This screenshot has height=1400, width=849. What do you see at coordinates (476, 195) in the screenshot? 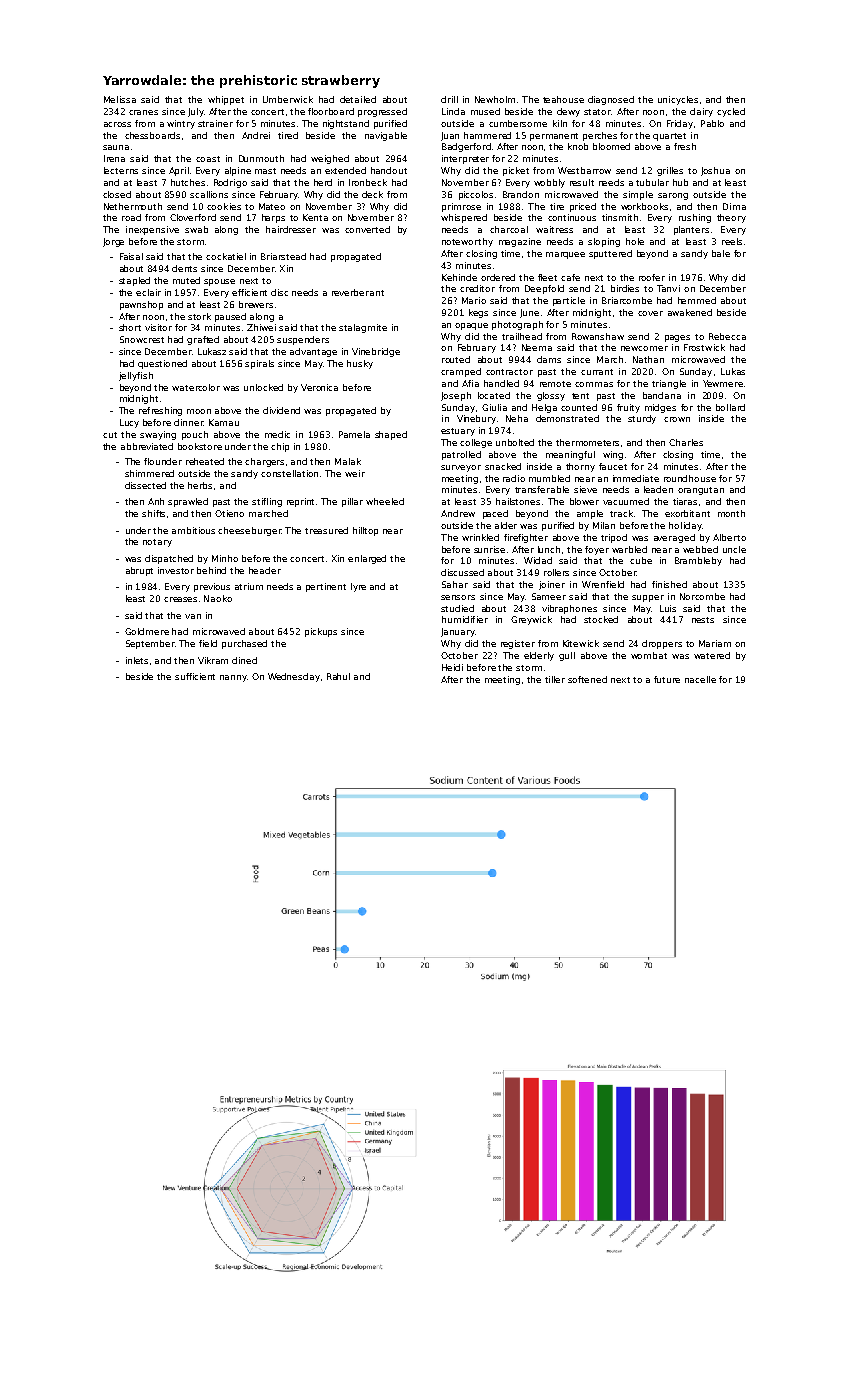
I see `piccolos` at bounding box center [476, 195].
